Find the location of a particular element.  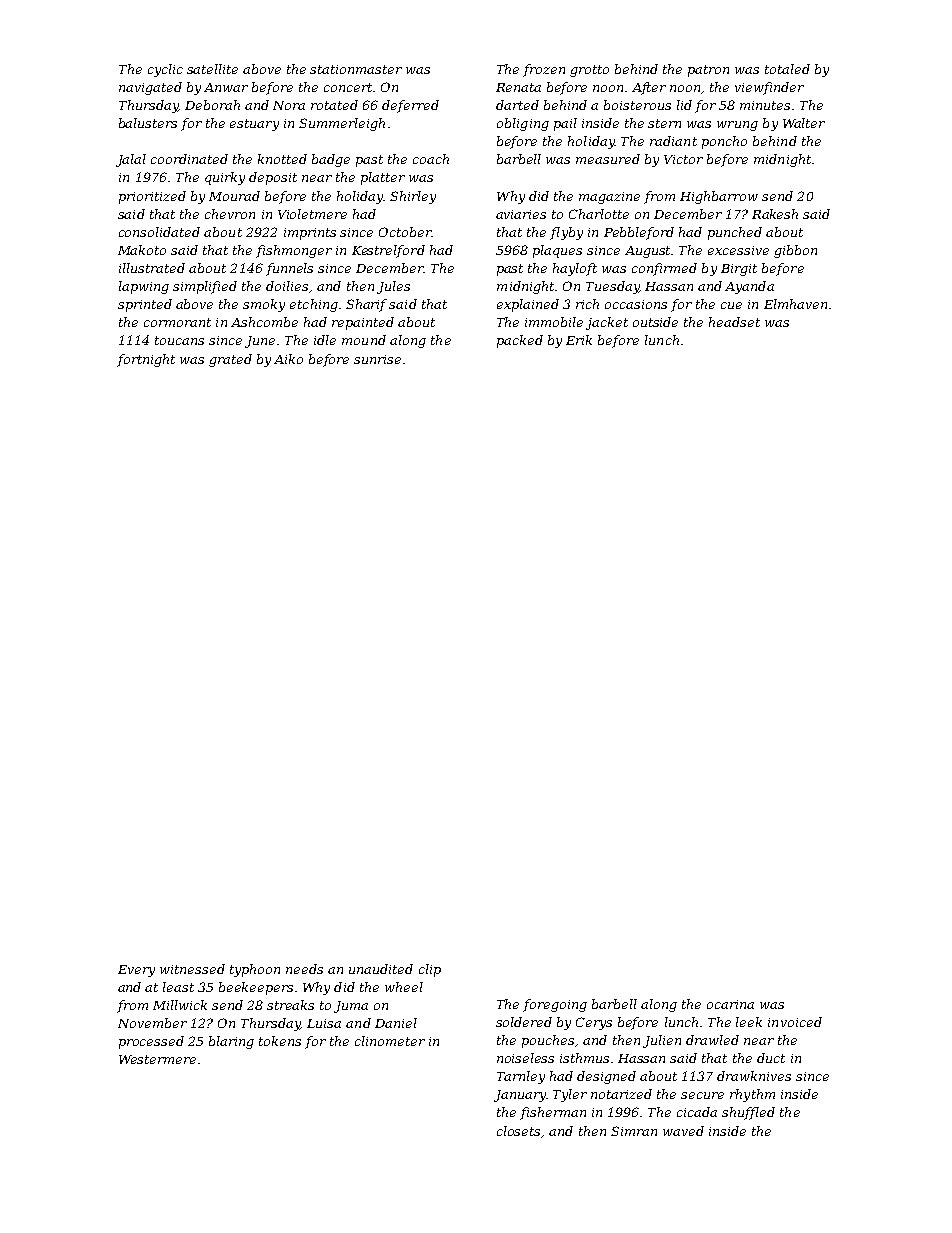

clip is located at coordinates (430, 970).
